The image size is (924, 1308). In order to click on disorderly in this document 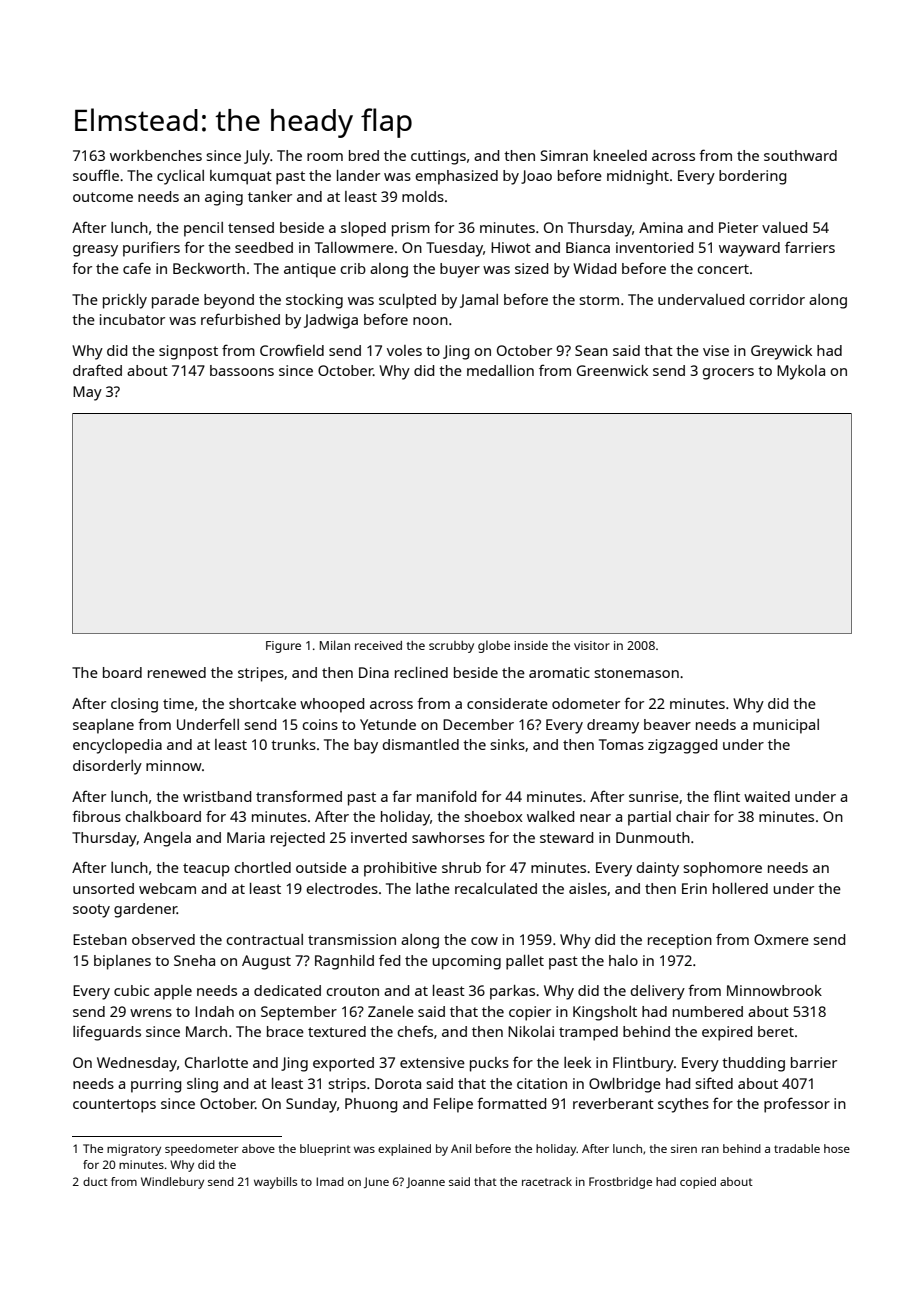, I will do `click(107, 767)`.
